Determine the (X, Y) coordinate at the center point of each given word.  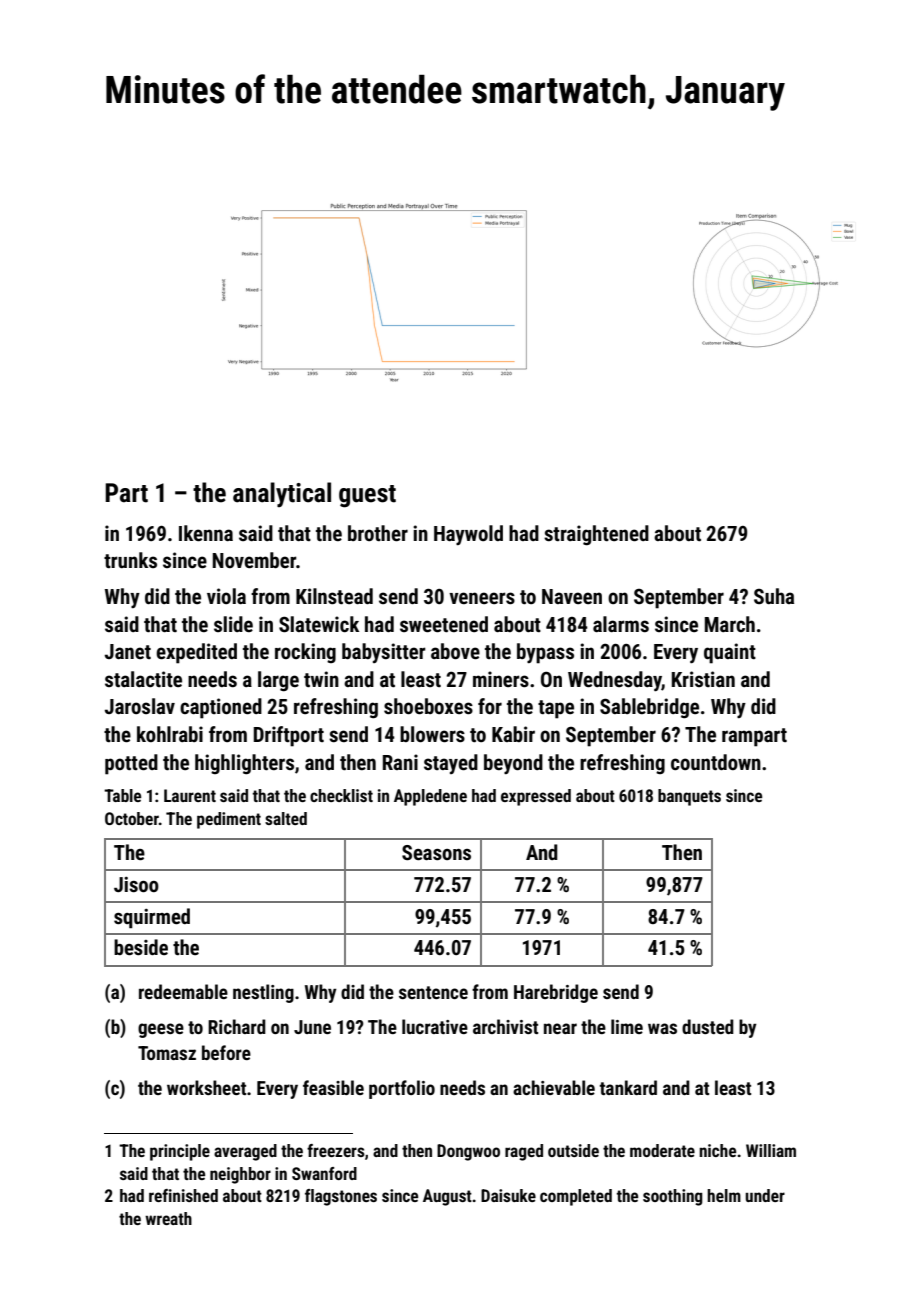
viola (226, 596)
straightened (596, 535)
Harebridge (556, 993)
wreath (168, 1218)
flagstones (341, 1197)
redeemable (183, 991)
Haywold (468, 535)
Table (122, 795)
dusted (708, 1026)
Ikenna (206, 533)
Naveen (572, 596)
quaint (730, 653)
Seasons (436, 853)
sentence (433, 992)
